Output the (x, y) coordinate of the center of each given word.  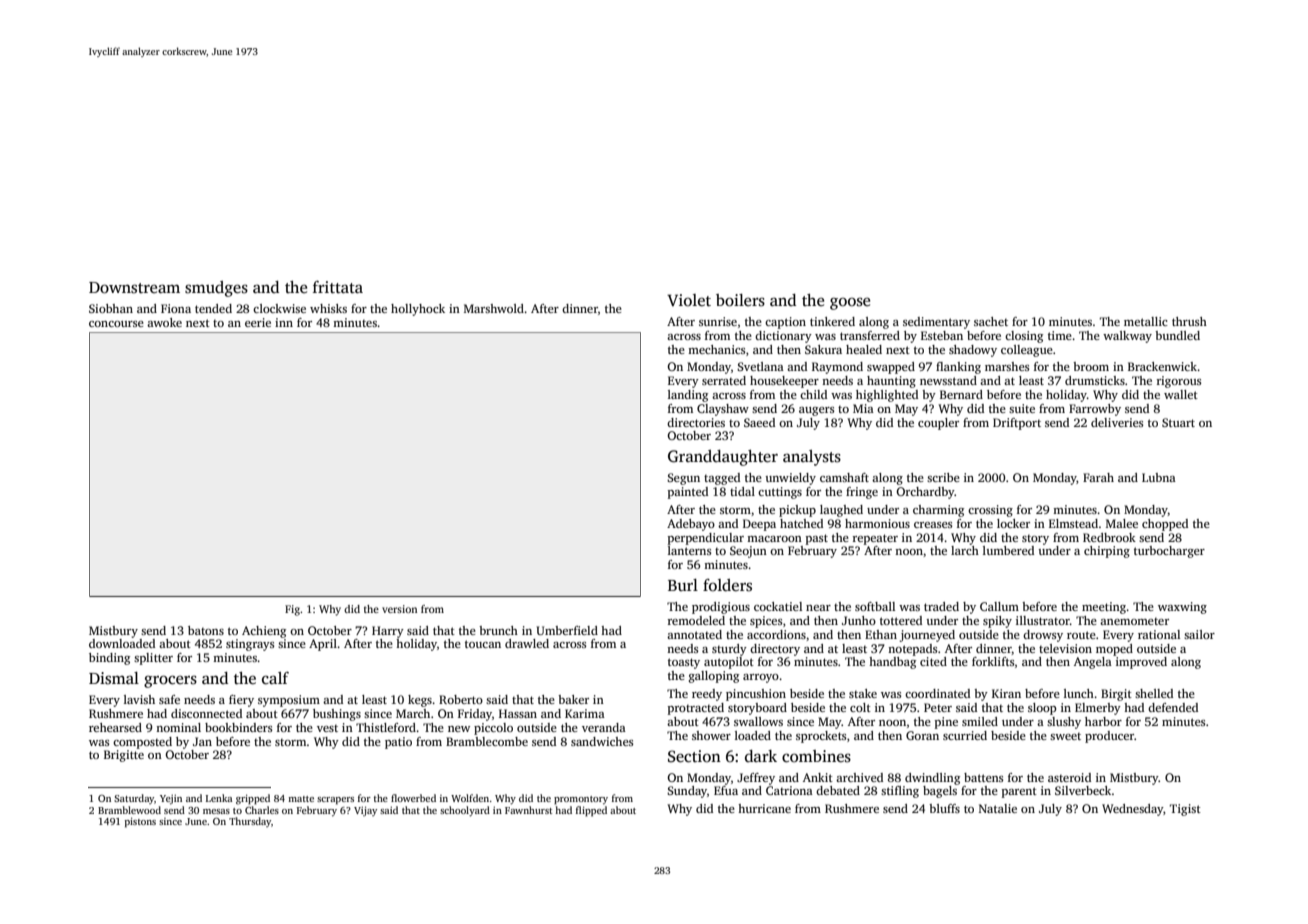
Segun (683, 479)
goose (850, 303)
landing (688, 396)
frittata (338, 287)
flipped (591, 811)
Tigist (1185, 810)
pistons (140, 822)
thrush (1189, 321)
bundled (1177, 335)
